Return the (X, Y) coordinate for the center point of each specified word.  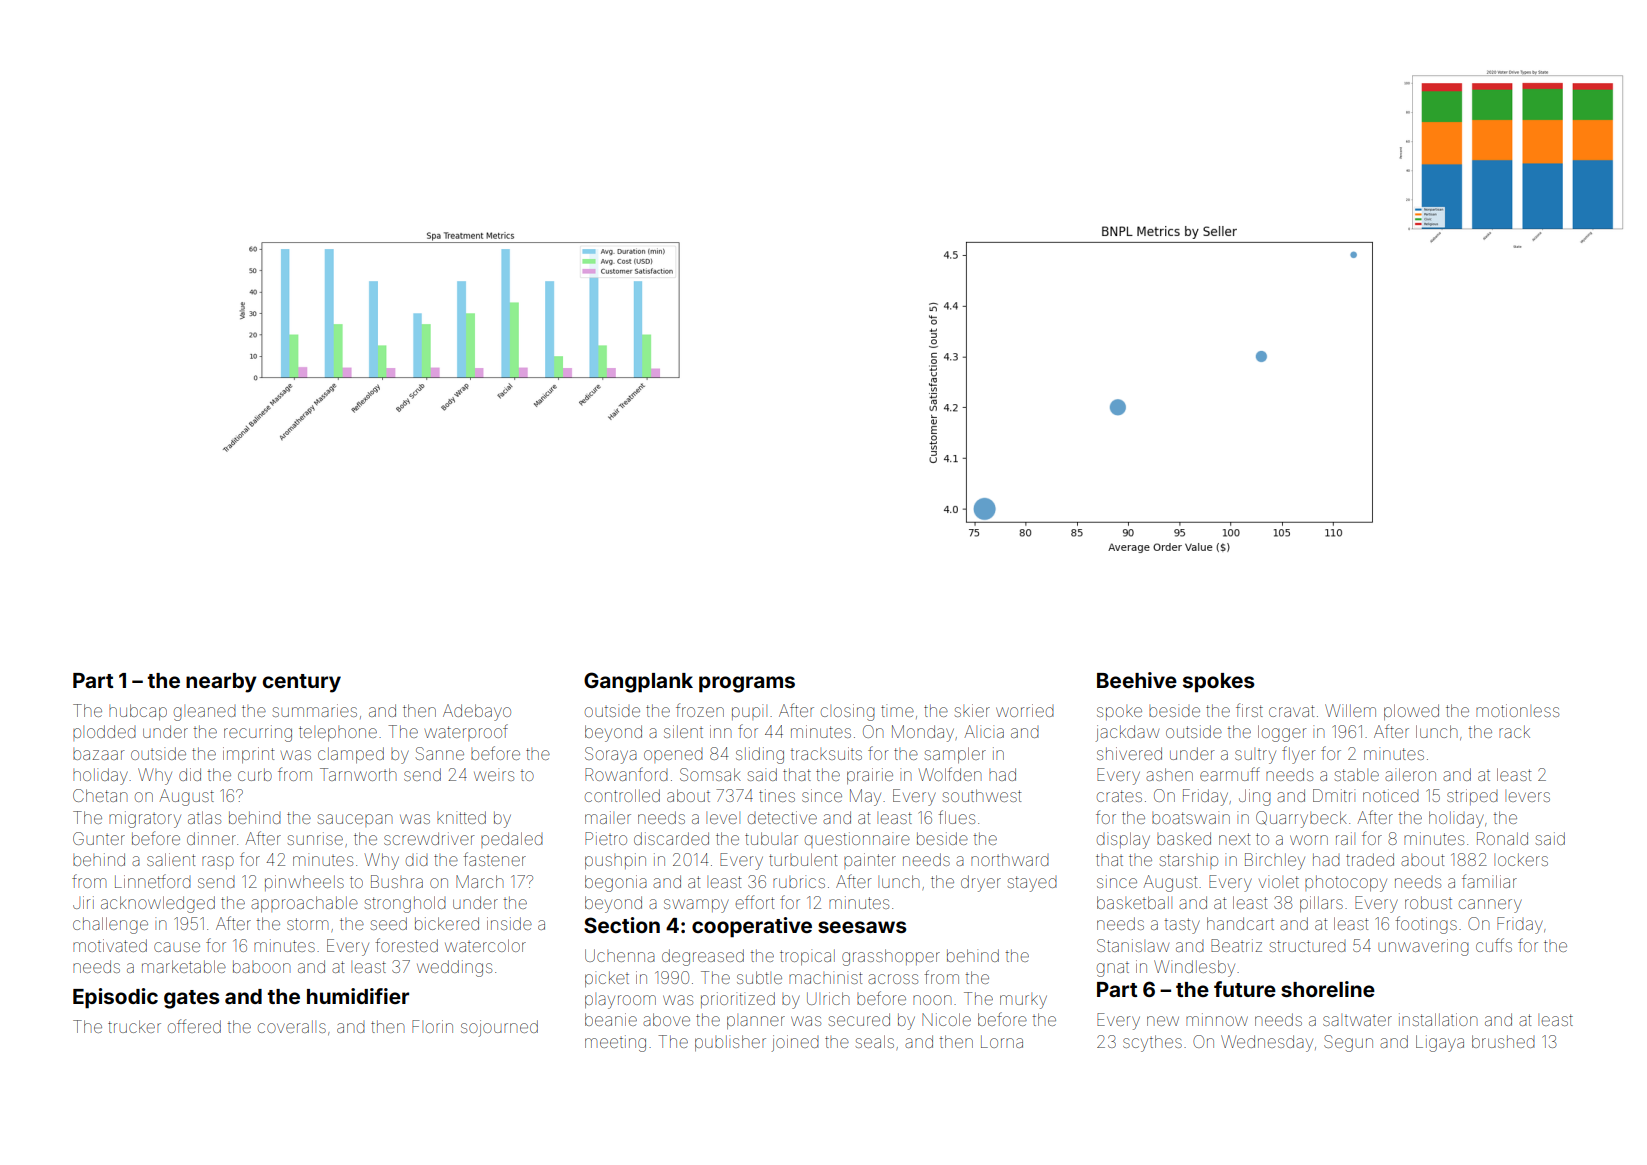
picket (607, 979)
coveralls (292, 1026)
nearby (221, 683)
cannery (1490, 906)
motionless (1517, 710)
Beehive (1137, 680)
